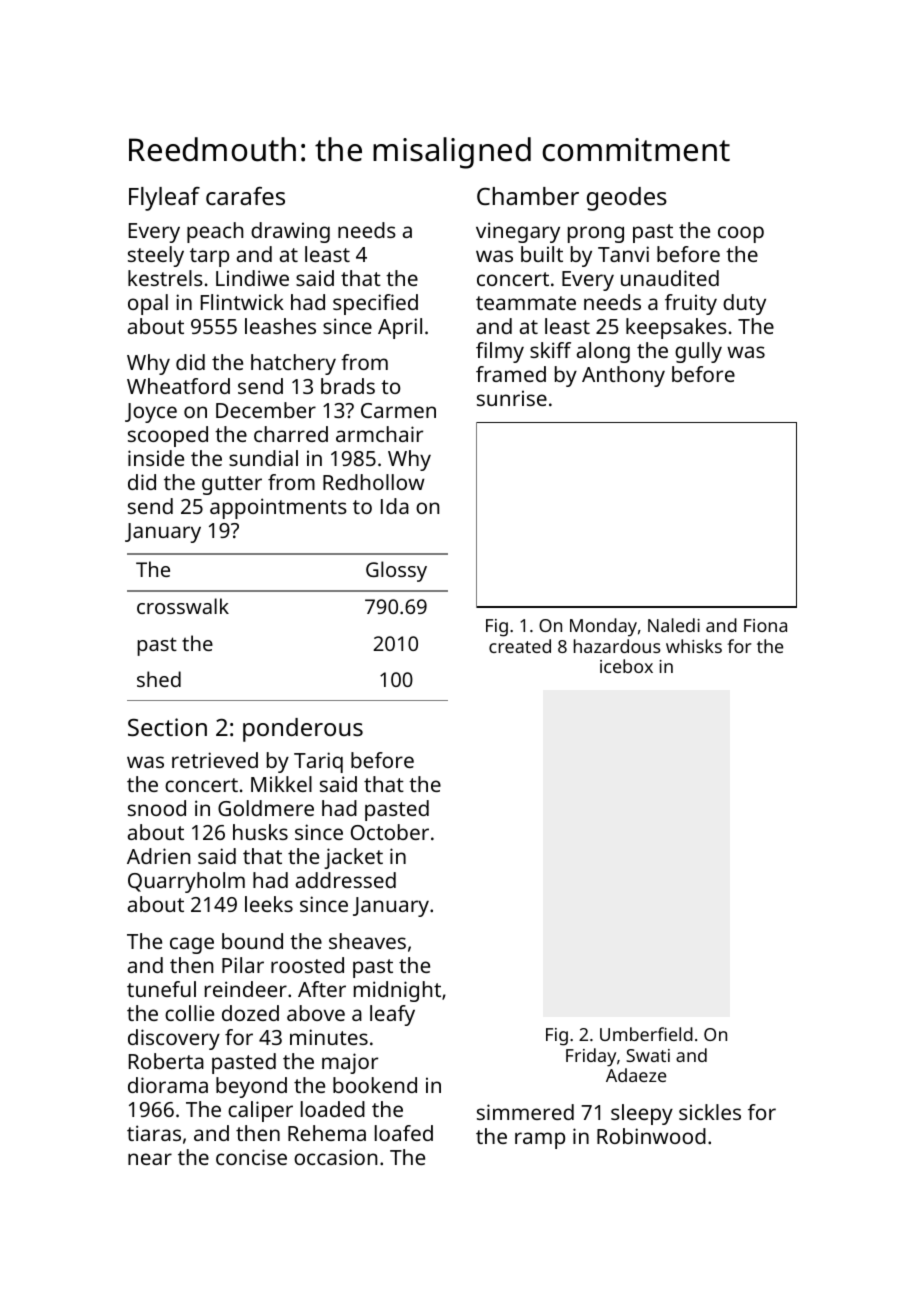 This document has width=924, height=1311. Describe the element at coordinates (698, 352) in the document. I see `gully` at that location.
